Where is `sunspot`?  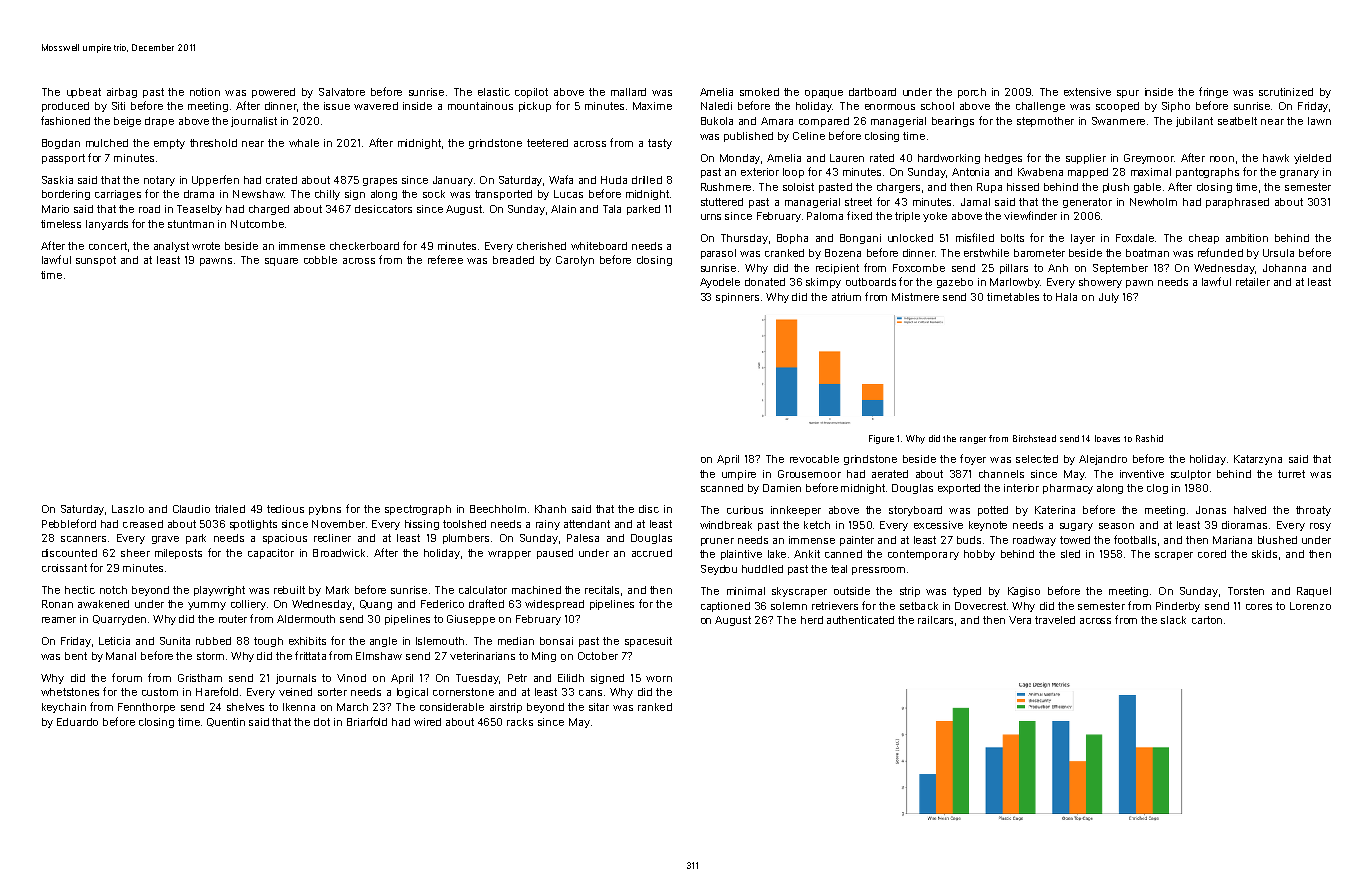
sunspot is located at coordinates (96, 261).
